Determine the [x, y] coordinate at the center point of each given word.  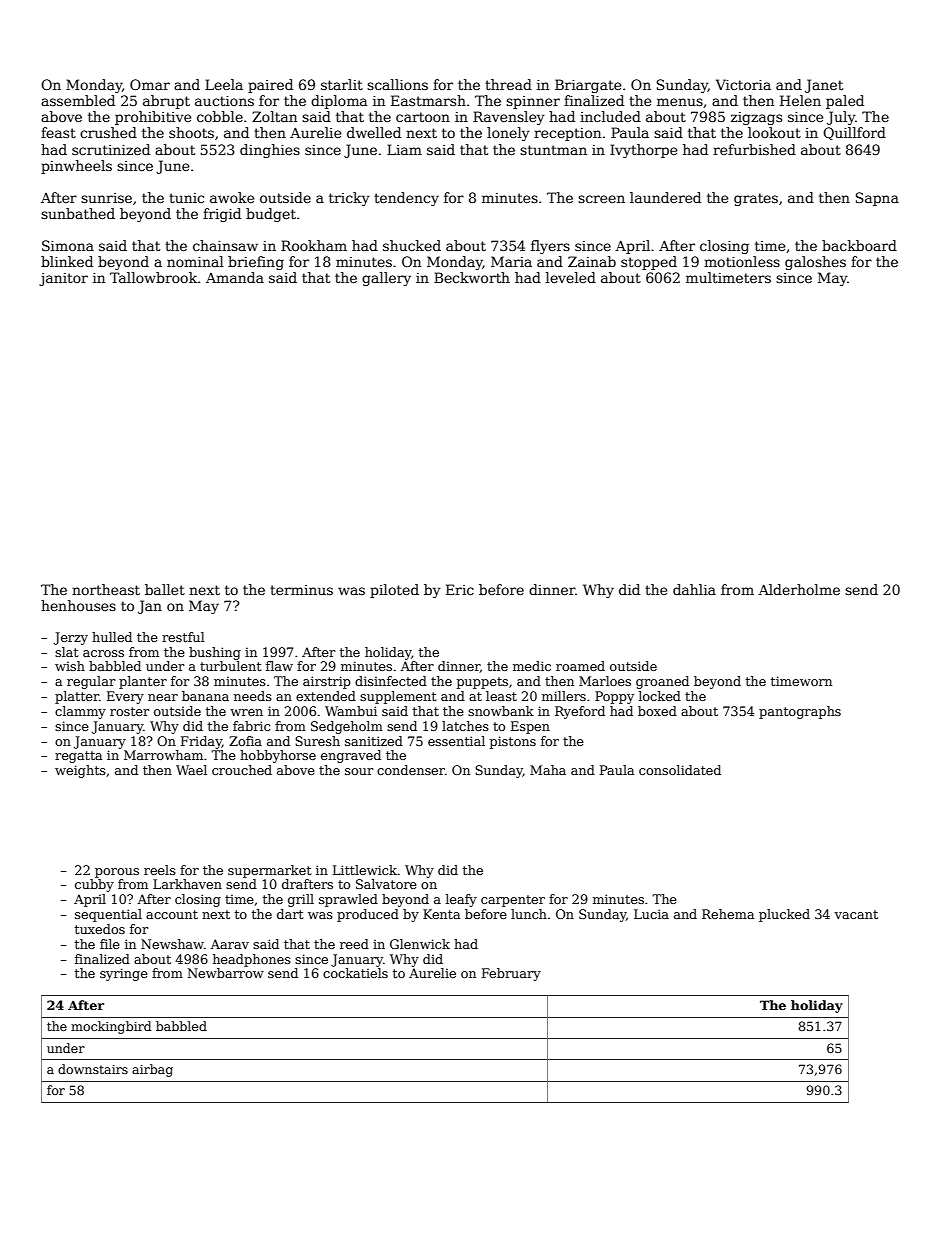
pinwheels [76, 167]
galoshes [815, 263]
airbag [152, 1070]
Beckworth [472, 277]
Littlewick [365, 870]
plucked [784, 915]
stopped [649, 263]
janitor [63, 279]
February [511, 974]
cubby [94, 885]
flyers [550, 247]
